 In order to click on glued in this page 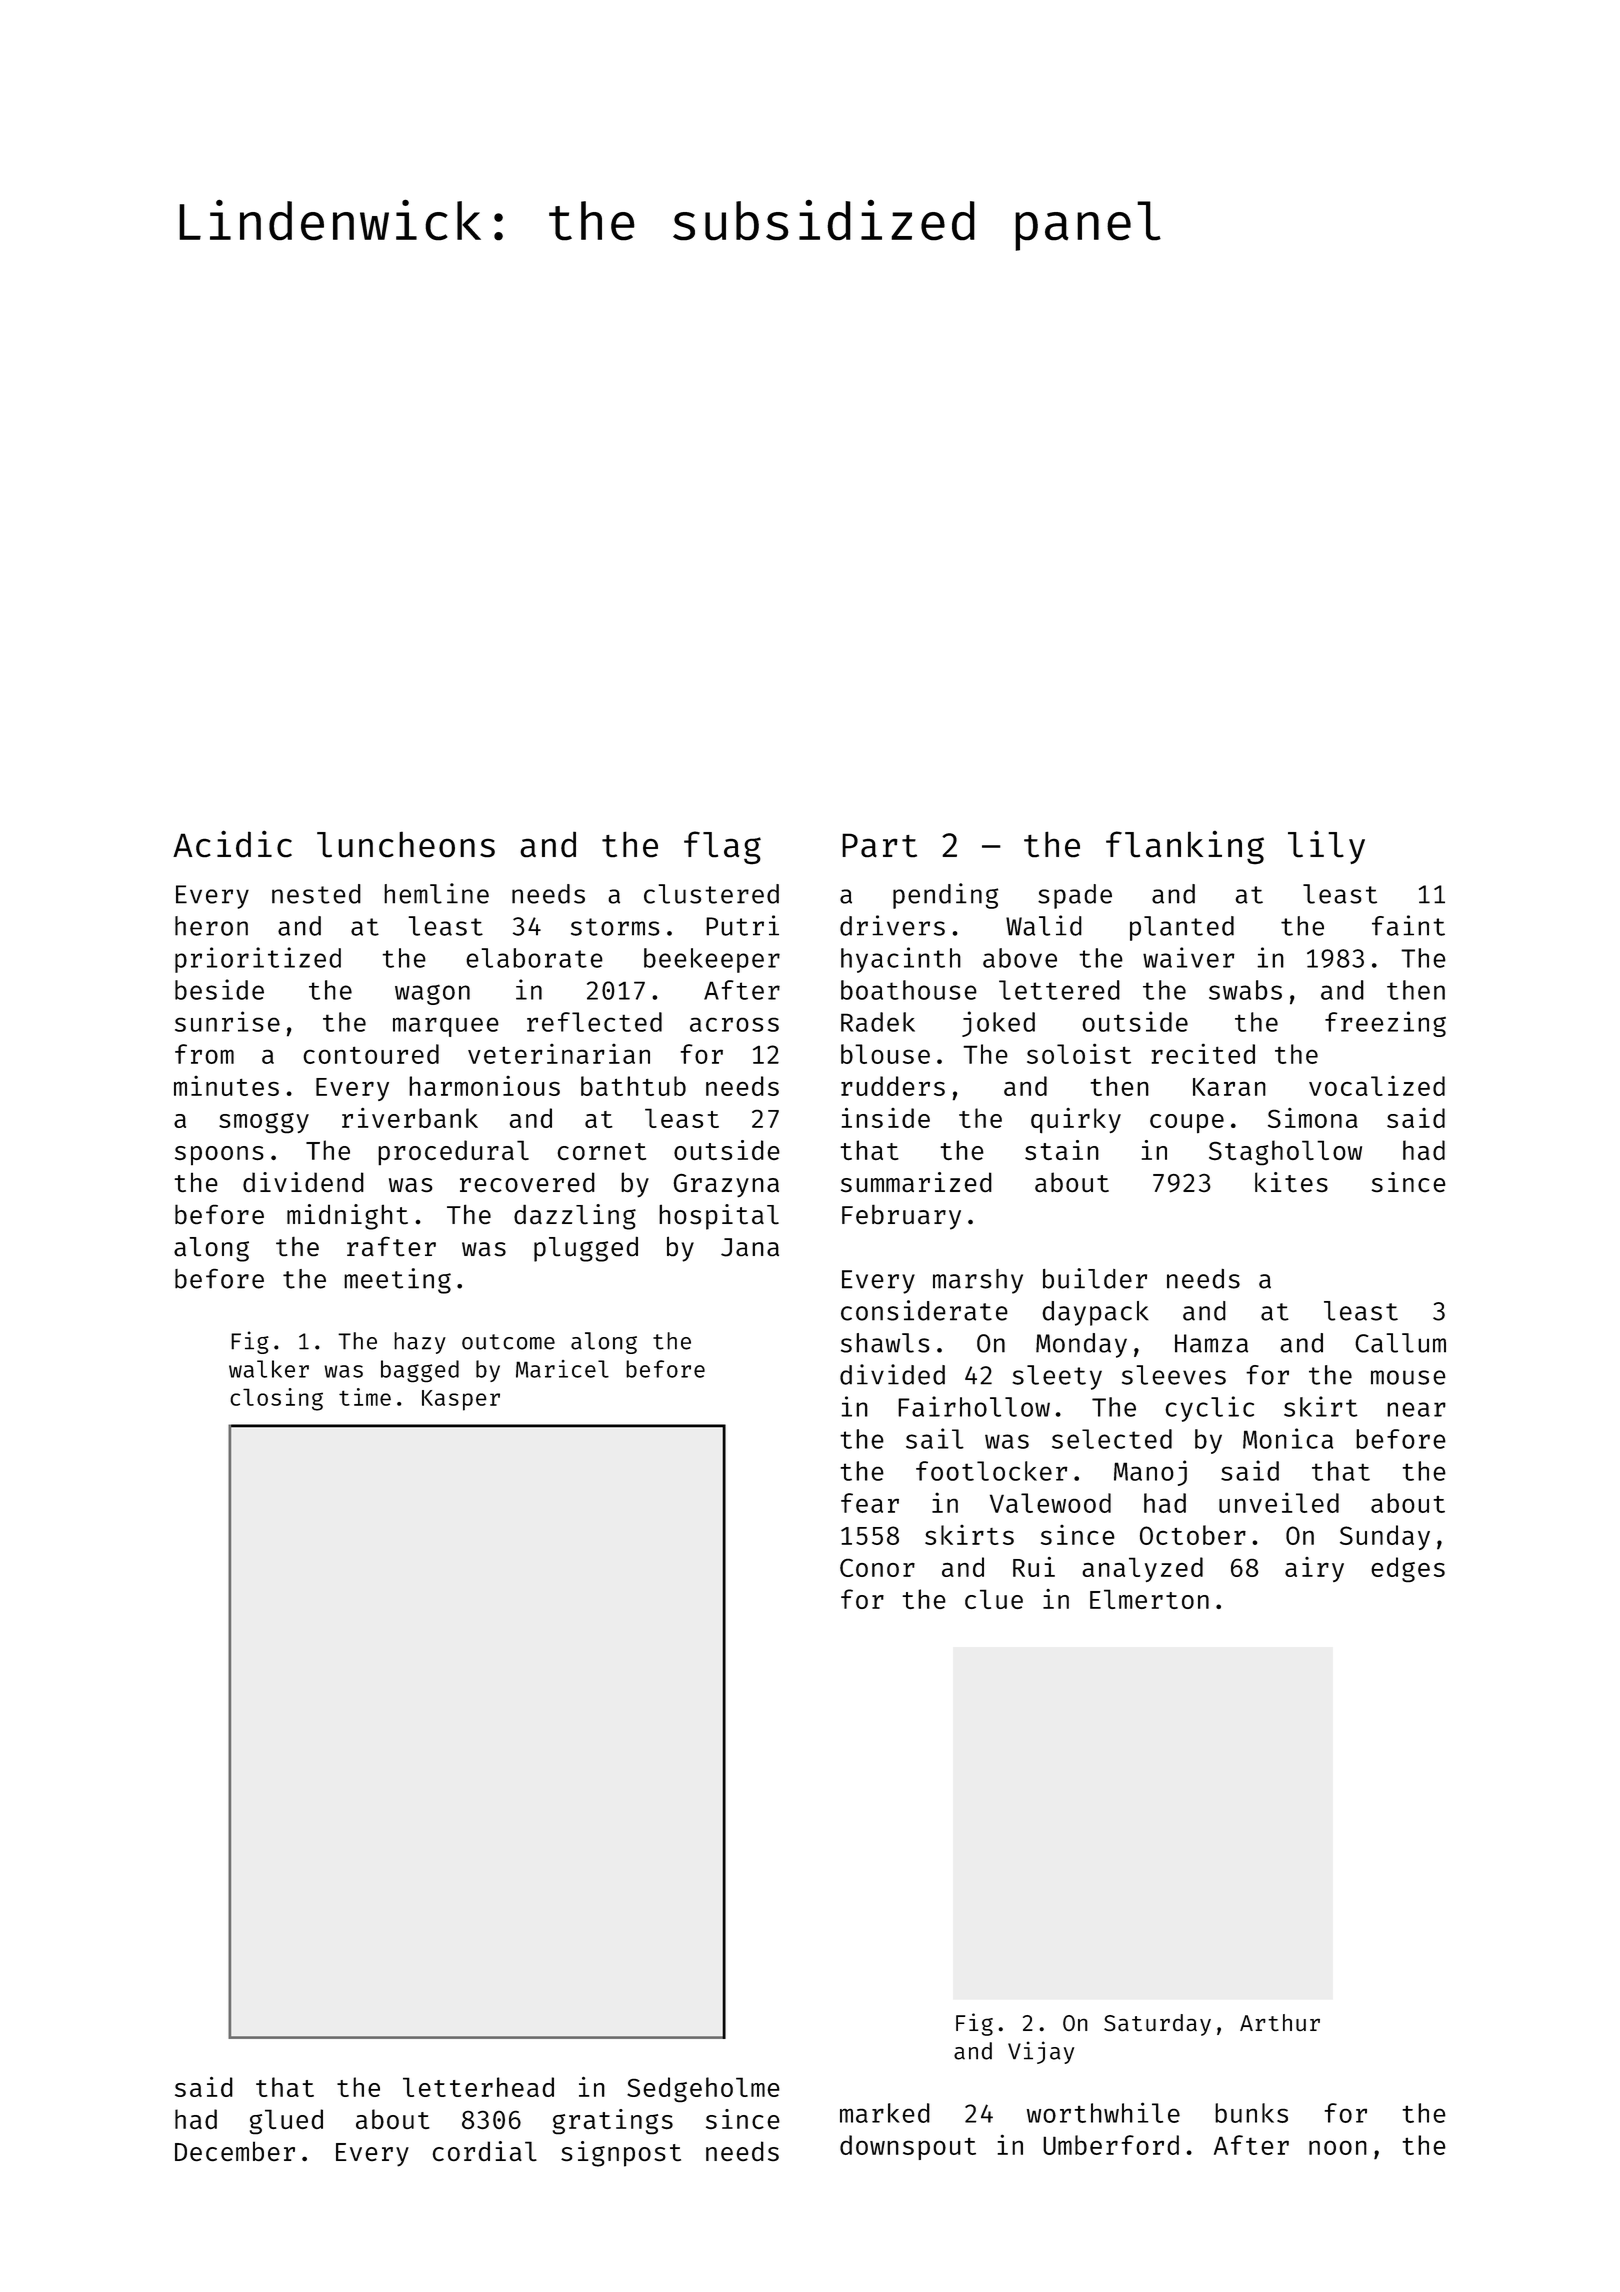, I will do `click(286, 2121)`.
